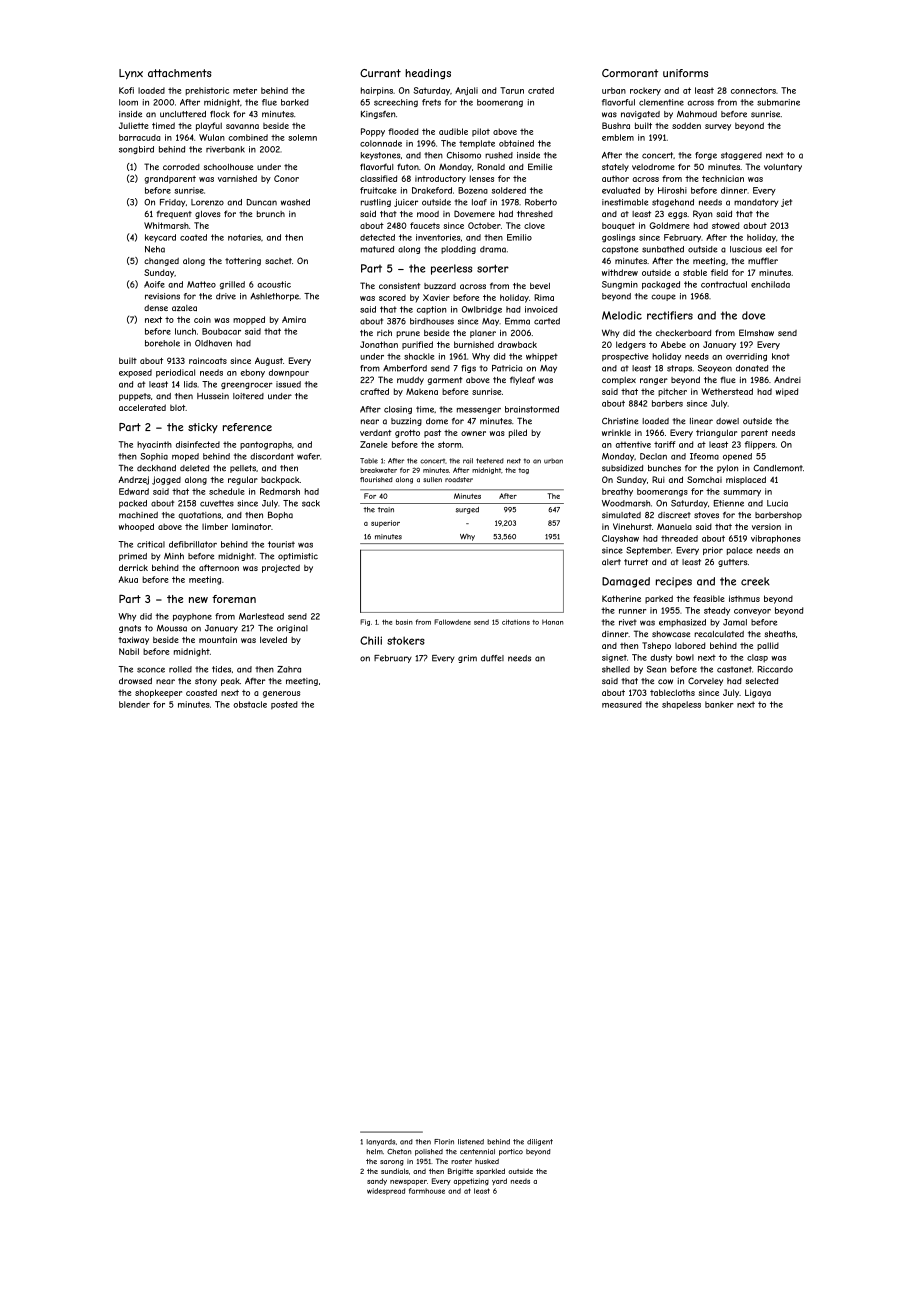  I want to click on appetizing, so click(471, 1182).
